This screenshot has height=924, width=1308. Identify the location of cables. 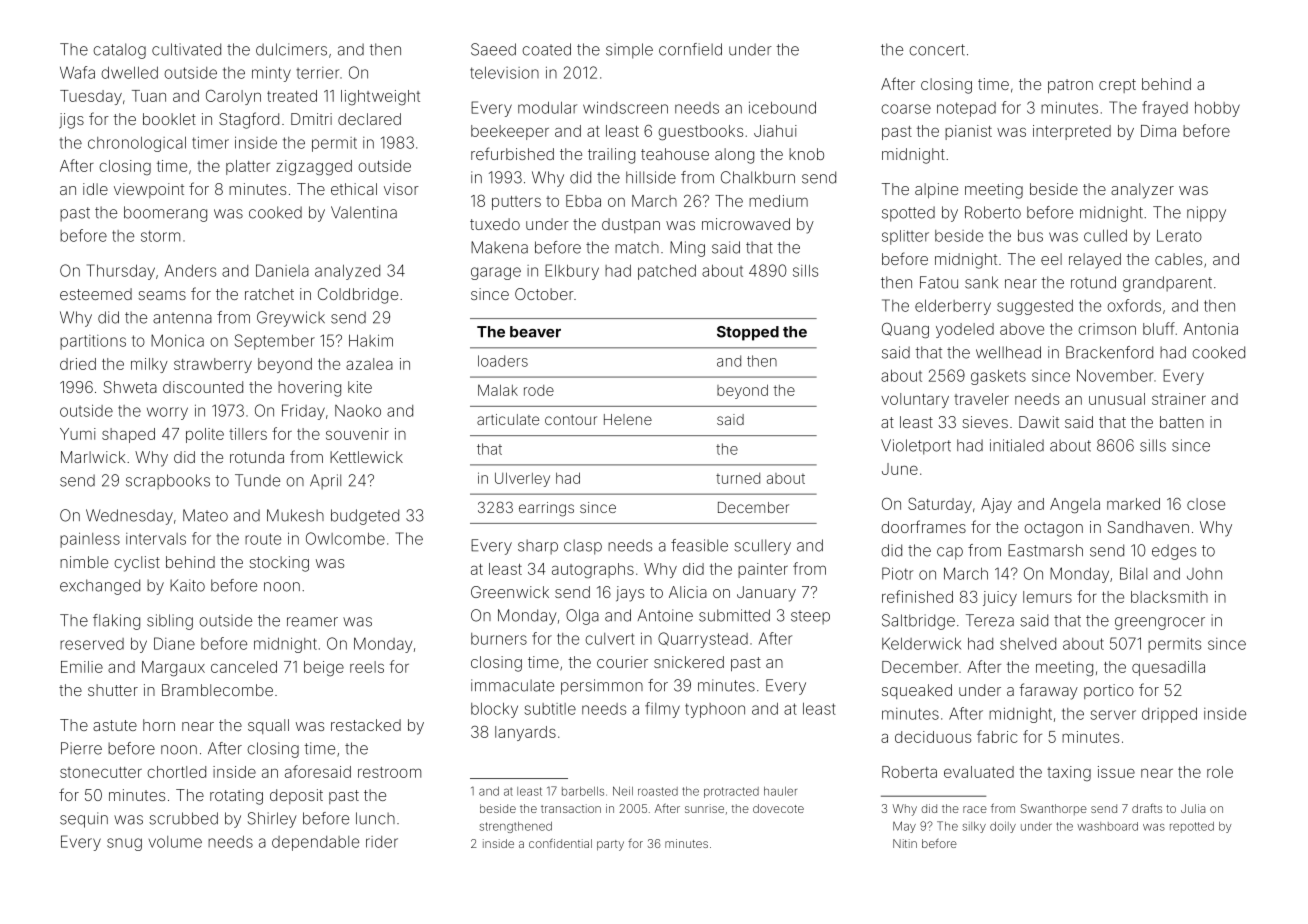
(1178, 259).
